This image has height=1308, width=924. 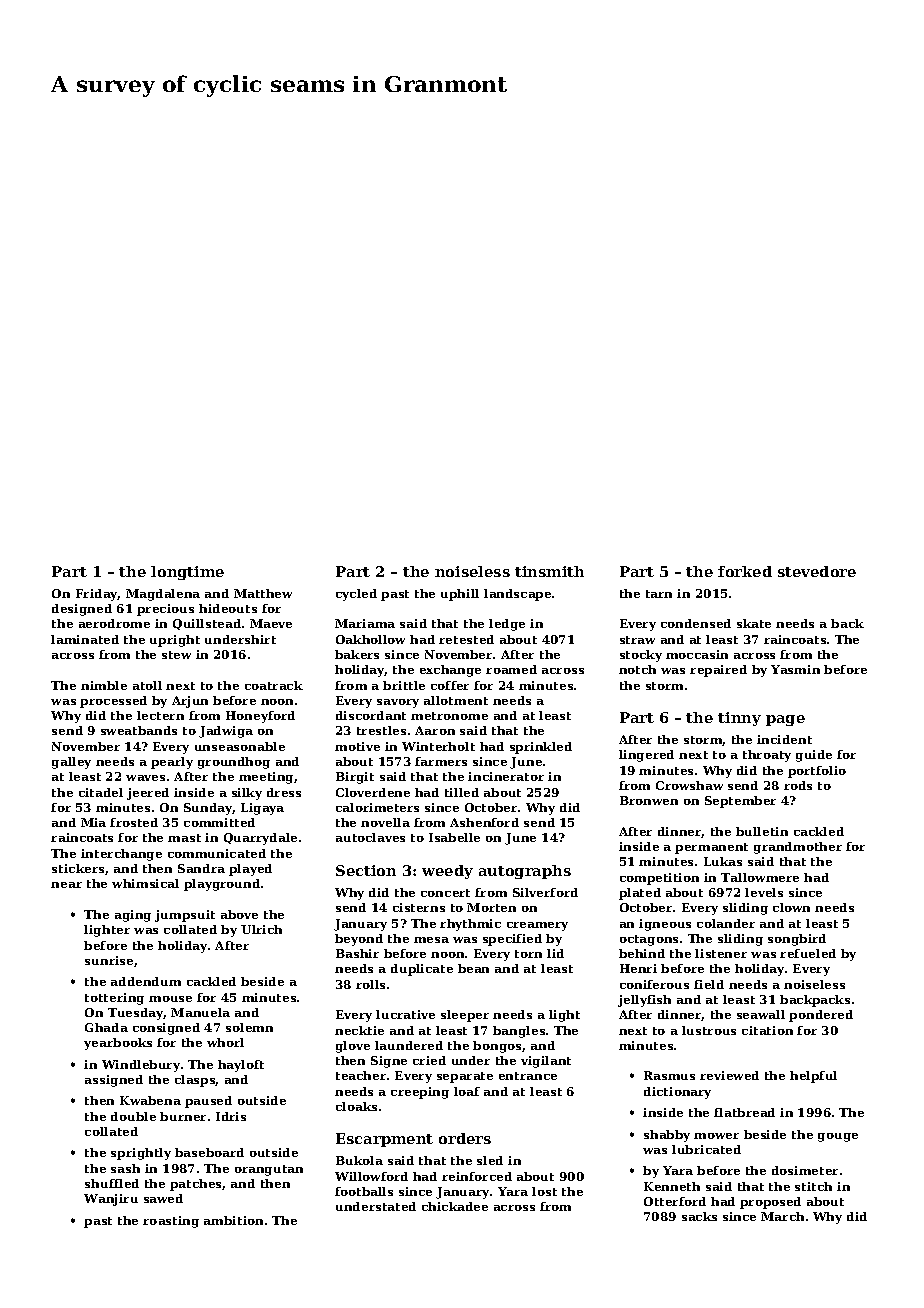 I want to click on roasting, so click(x=171, y=1222).
